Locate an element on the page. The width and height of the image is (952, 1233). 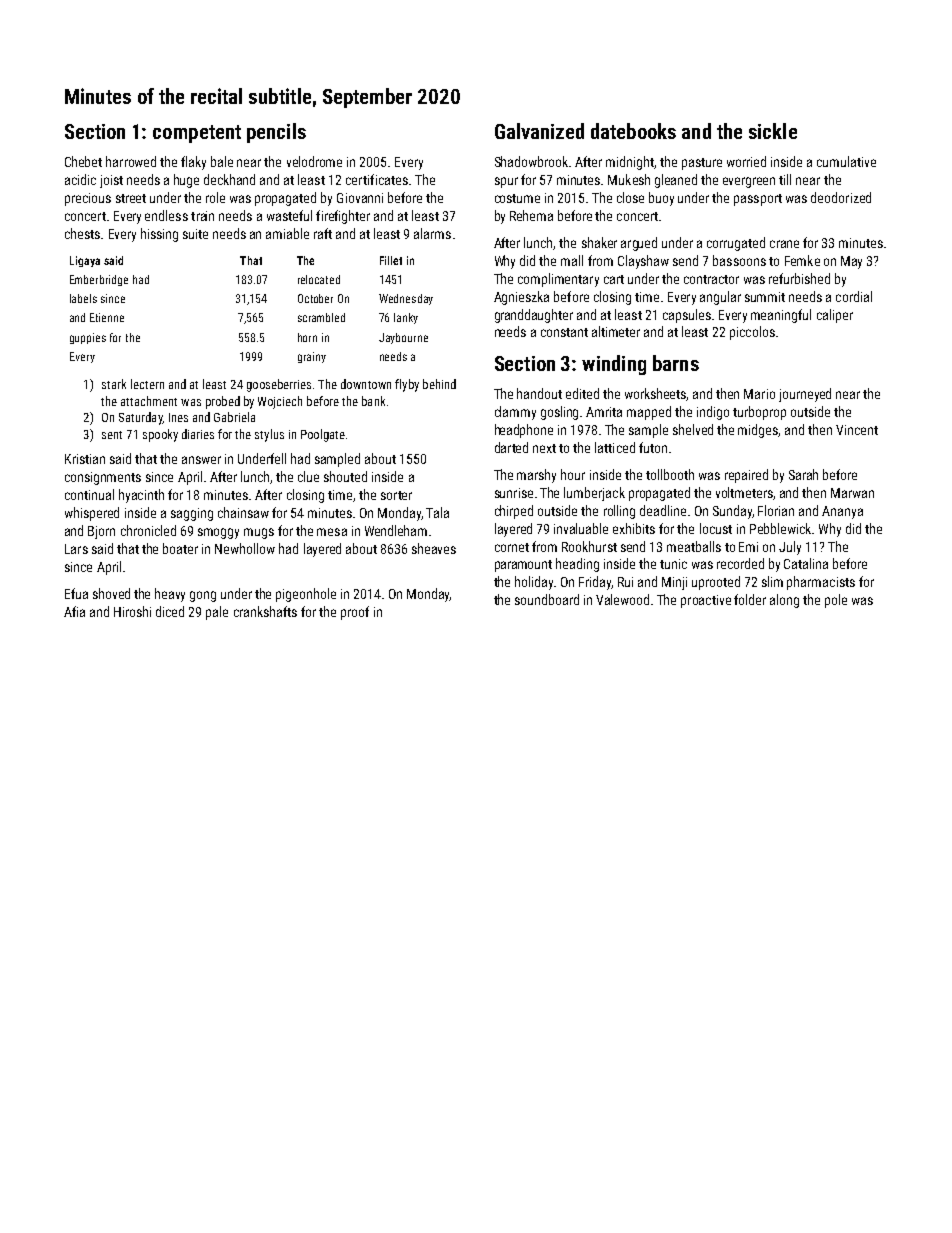
pasture is located at coordinates (702, 164).
